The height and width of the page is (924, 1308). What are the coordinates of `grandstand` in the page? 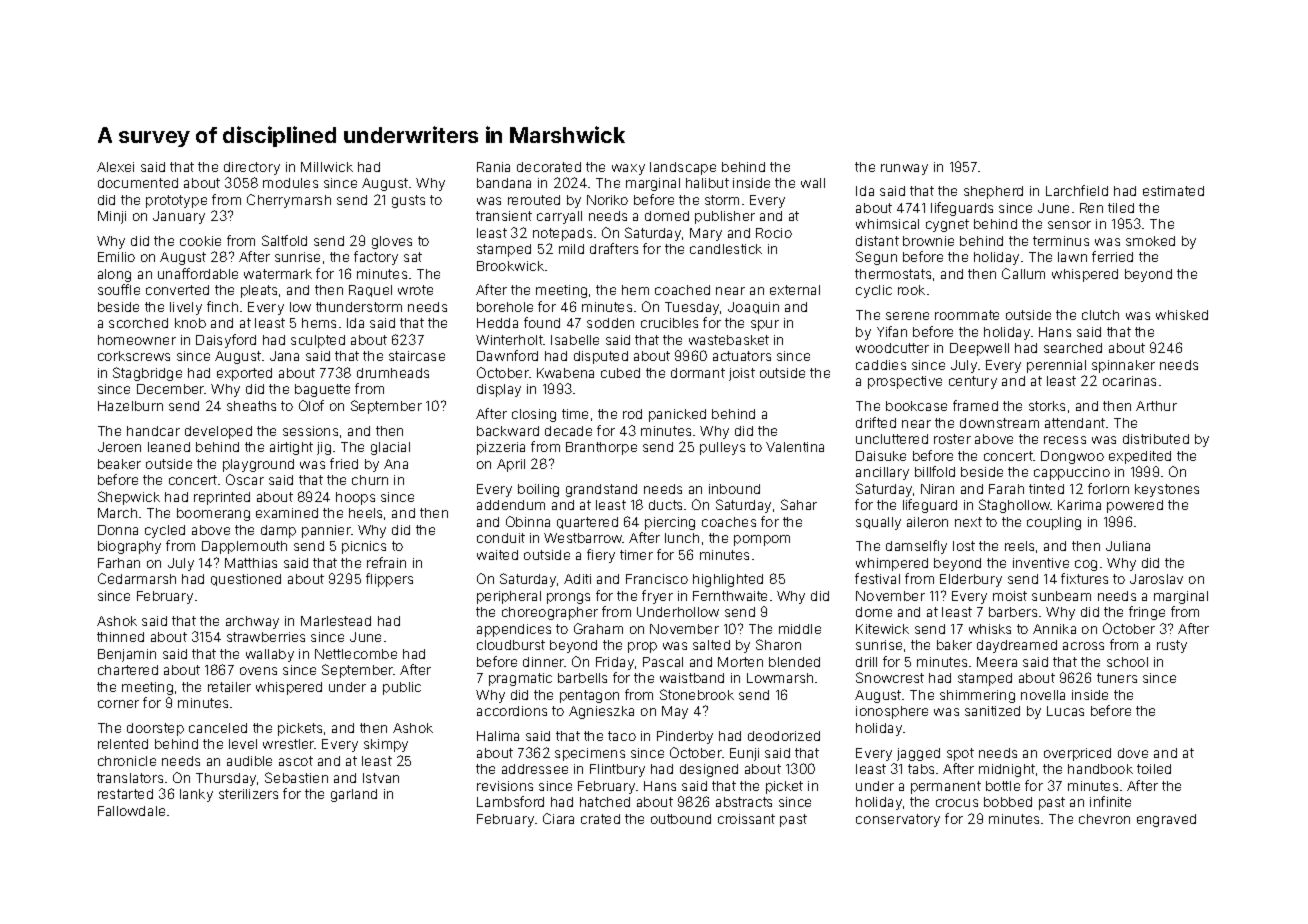 It's located at (601, 490).
